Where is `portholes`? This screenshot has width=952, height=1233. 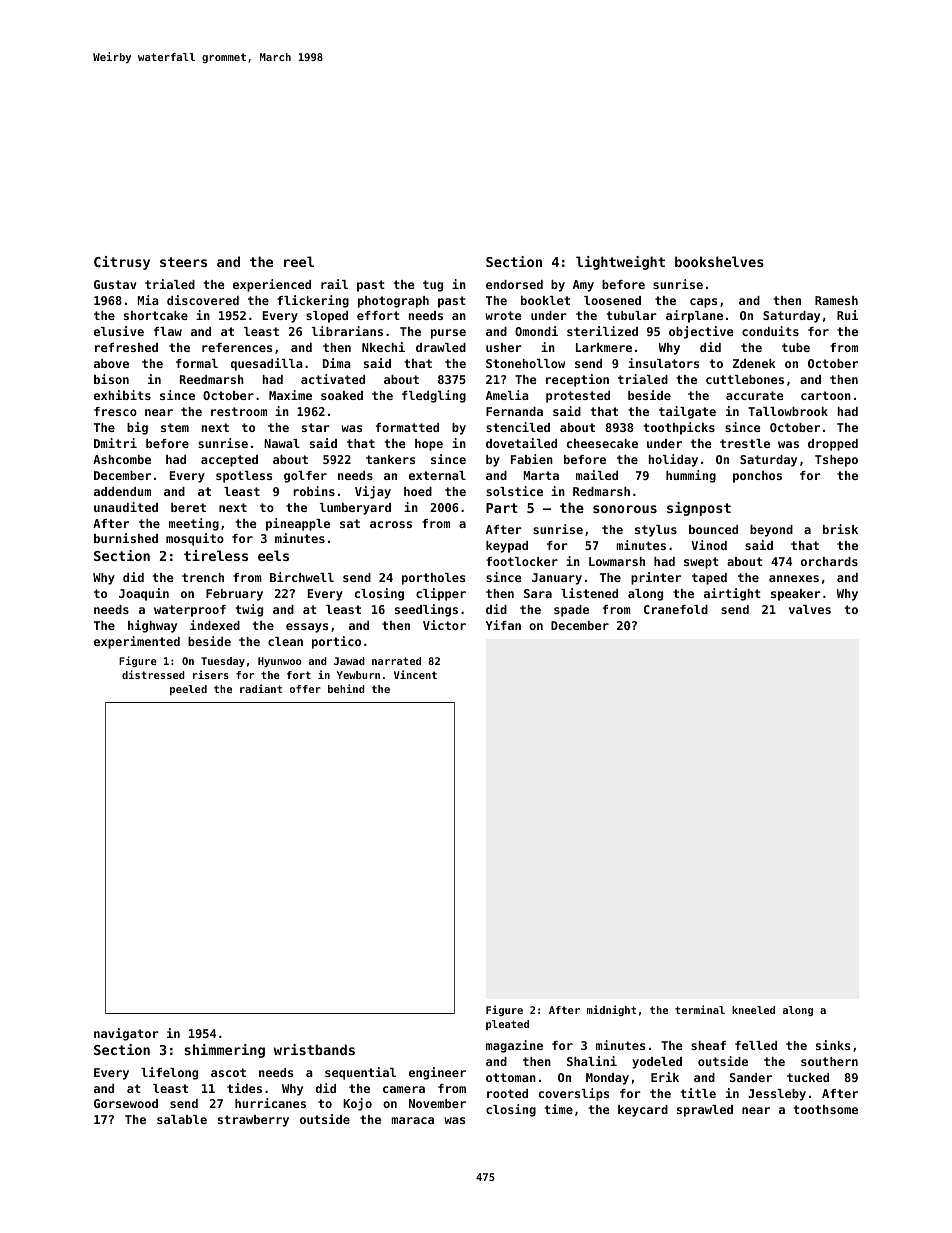
portholes is located at coordinates (433, 579).
